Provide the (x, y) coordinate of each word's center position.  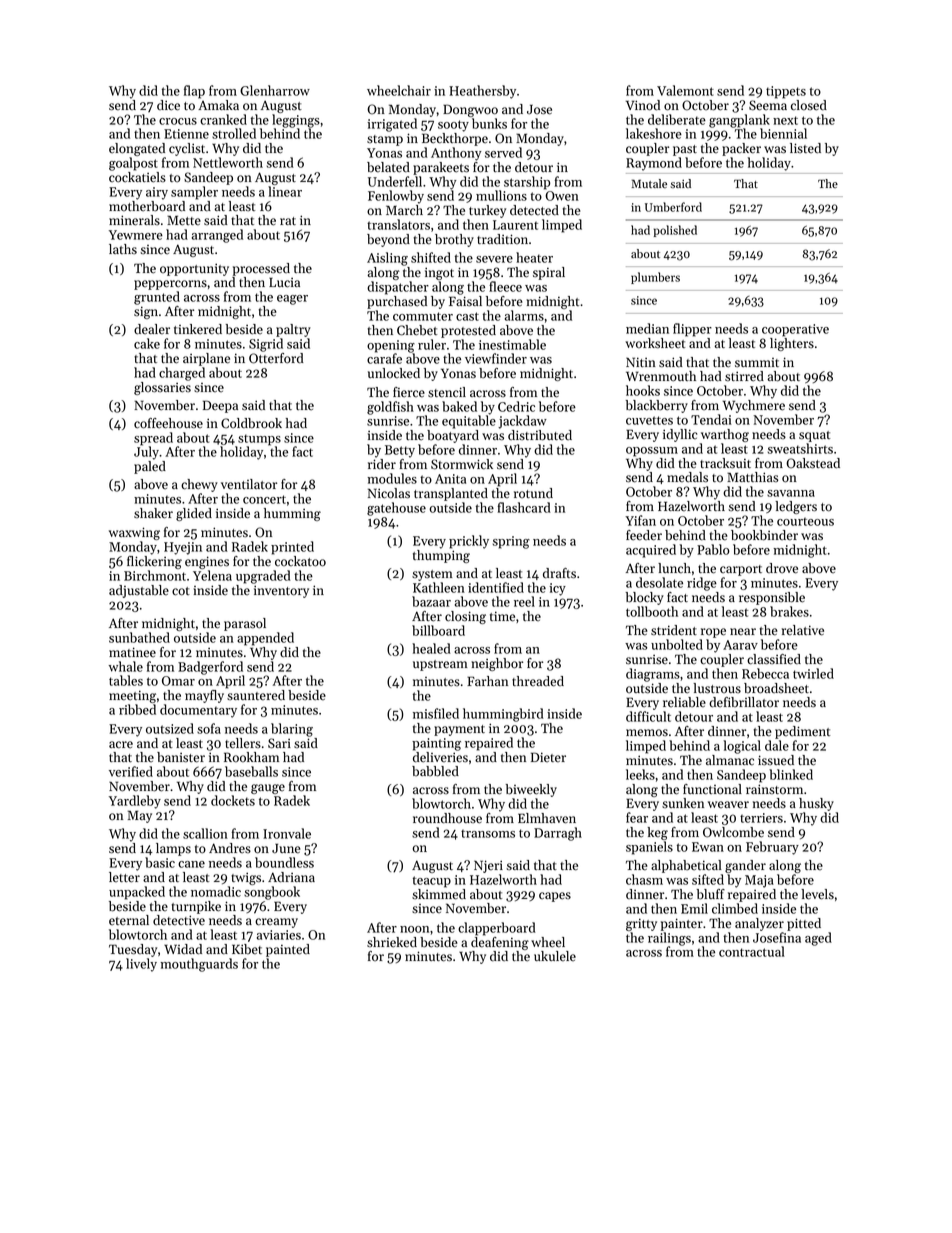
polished (675, 231)
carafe (384, 358)
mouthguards (199, 965)
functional (712, 789)
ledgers (796, 507)
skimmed (439, 894)
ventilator (249, 484)
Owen (562, 196)
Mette (184, 220)
